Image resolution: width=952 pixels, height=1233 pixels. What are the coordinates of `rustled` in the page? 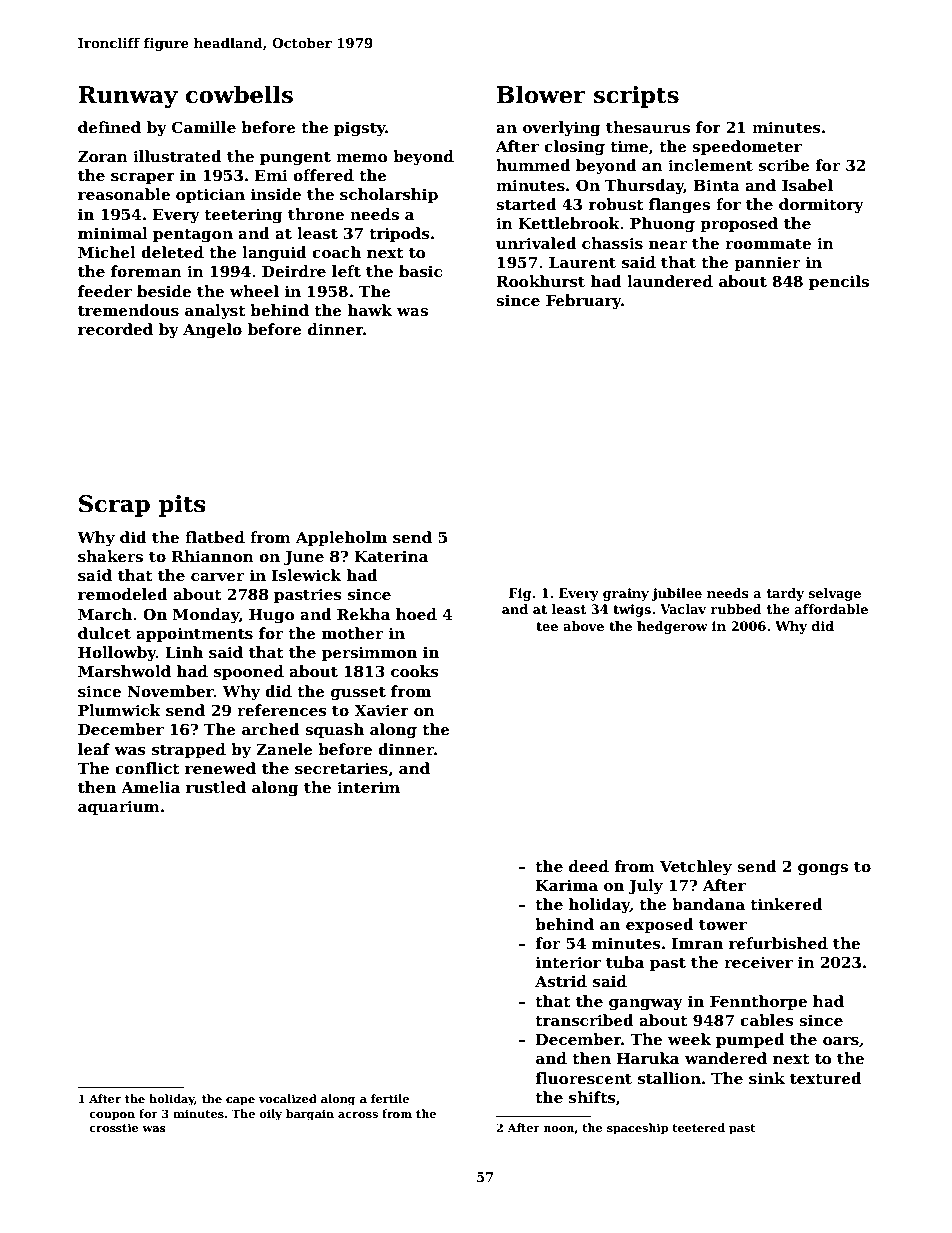 It's located at (216, 787).
